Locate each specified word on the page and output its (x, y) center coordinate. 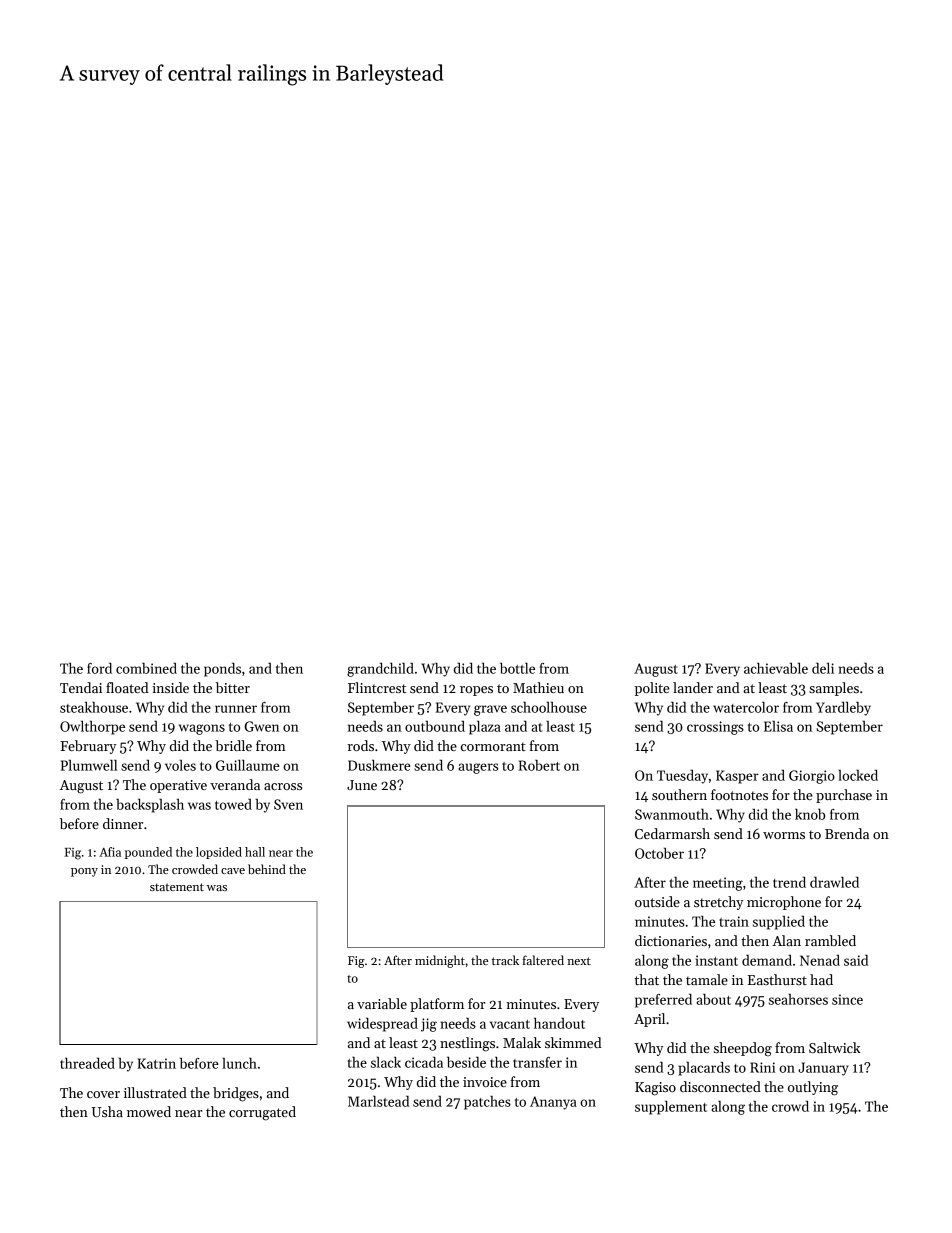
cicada (424, 1062)
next (579, 961)
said (856, 960)
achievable (776, 668)
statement (177, 887)
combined (146, 668)
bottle (517, 668)
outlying (813, 1088)
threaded (87, 1063)
